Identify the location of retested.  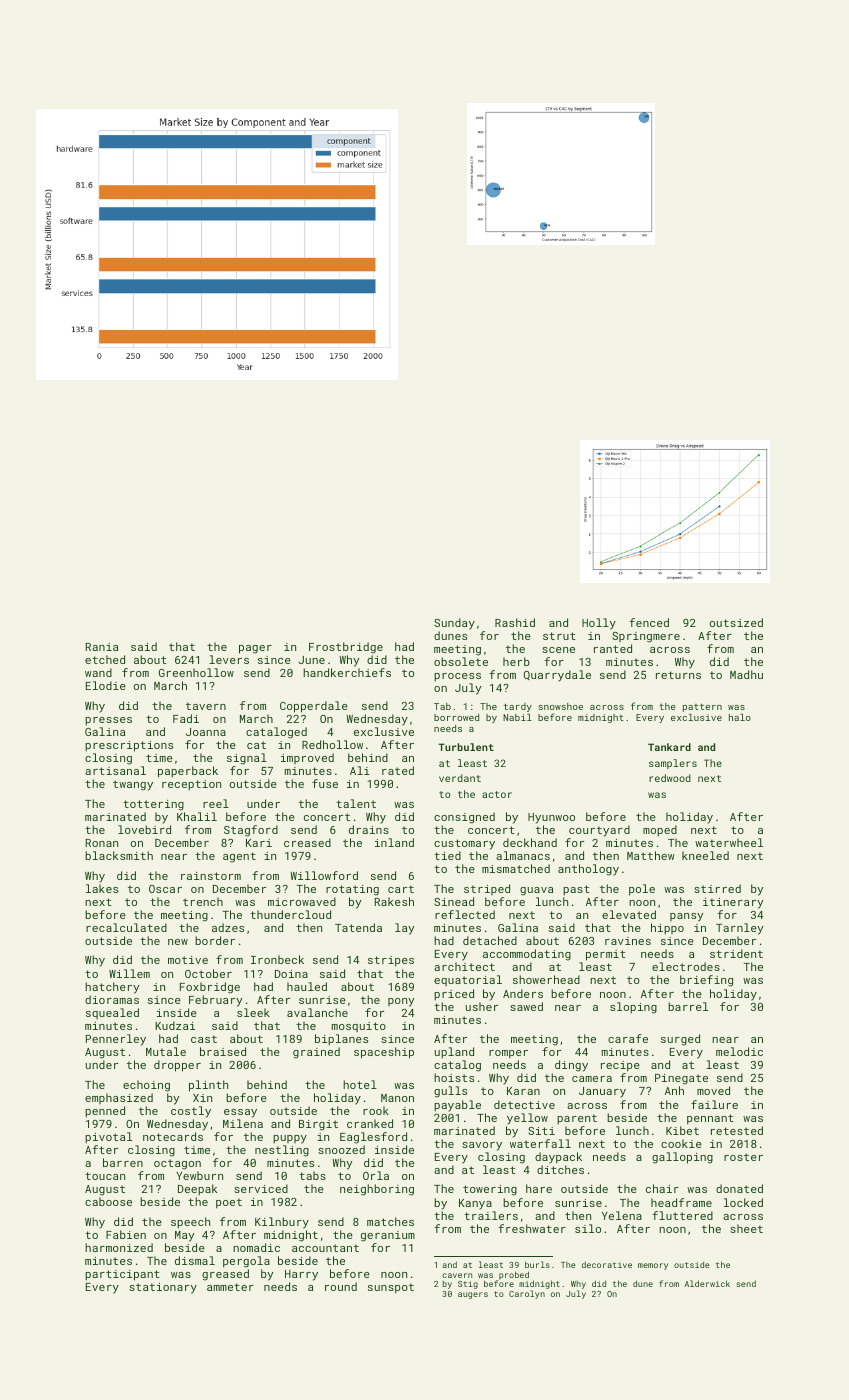
(737, 1130).
